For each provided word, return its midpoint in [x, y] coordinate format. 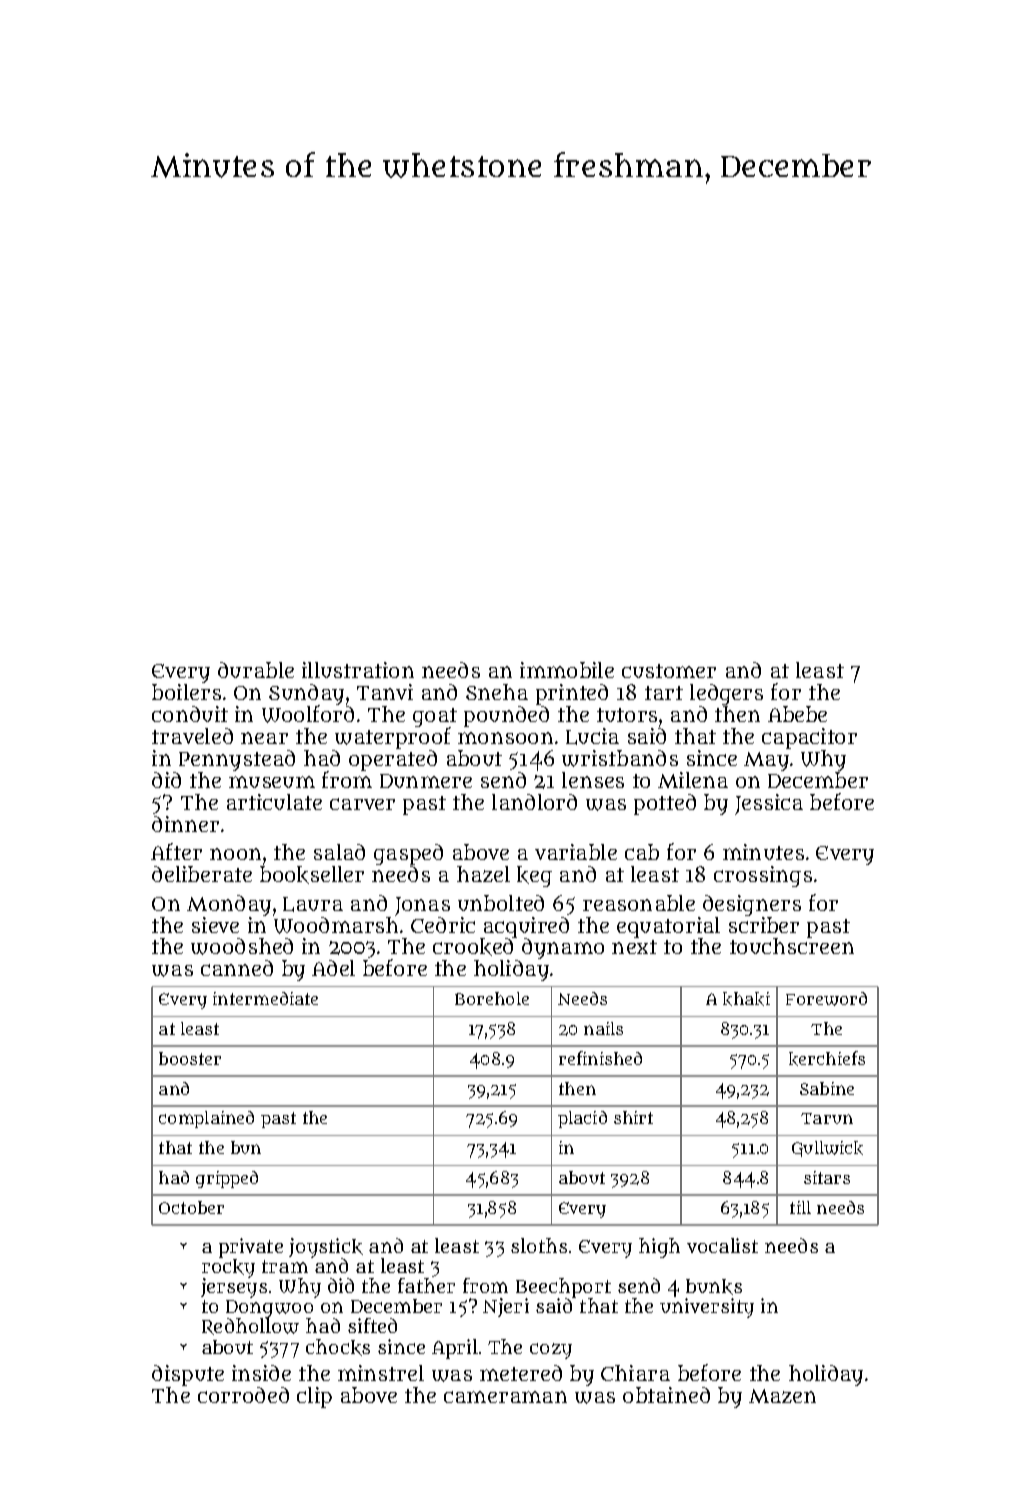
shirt [633, 1117]
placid [582, 1119]
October [191, 1207]
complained [206, 1119]
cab [642, 852]
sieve [215, 925]
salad [339, 852]
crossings [763, 876]
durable [256, 670]
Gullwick [827, 1149]
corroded [243, 1395]
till [800, 1207]
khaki [746, 999]
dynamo [563, 948]
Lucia [592, 736]
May [766, 761]
